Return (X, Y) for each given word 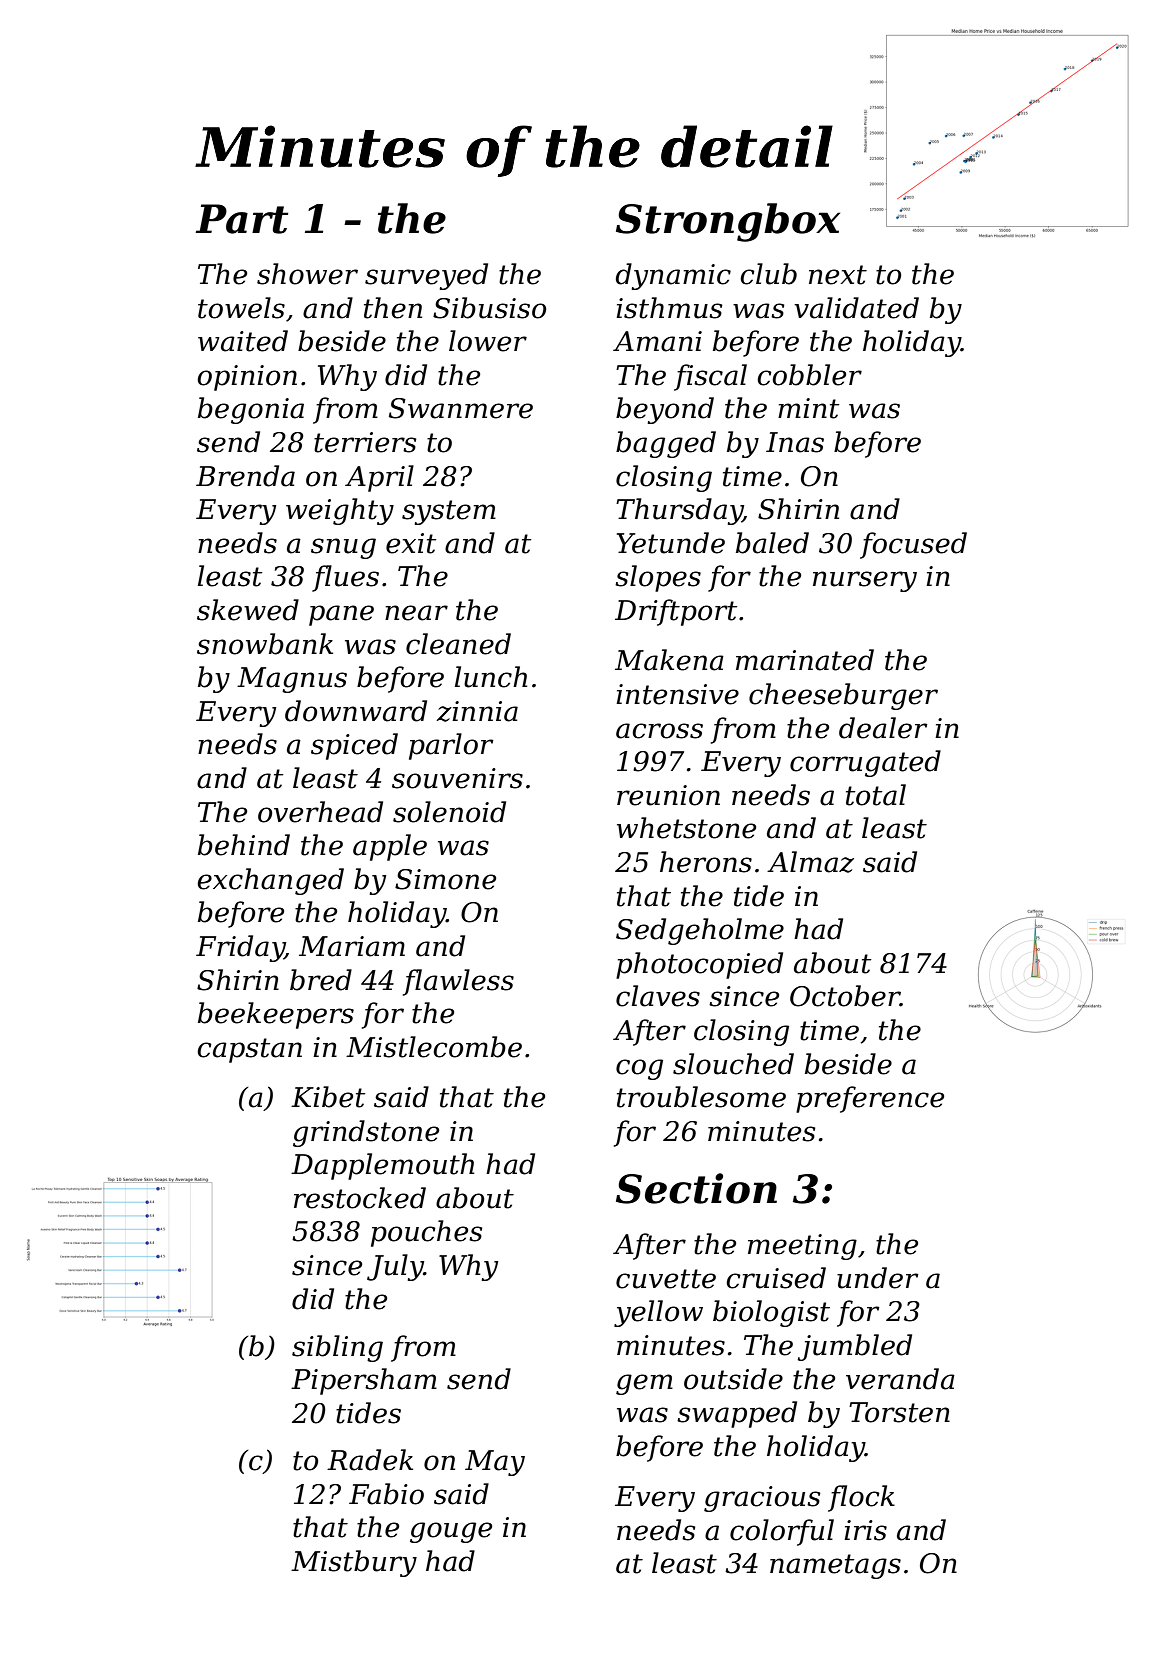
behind (244, 845)
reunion (668, 795)
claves (658, 996)
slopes (658, 578)
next (838, 275)
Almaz (810, 862)
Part (242, 219)
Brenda (245, 476)
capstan (249, 1050)
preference (870, 1099)
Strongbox (728, 222)
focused (913, 545)
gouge (451, 1532)
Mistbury (354, 1563)
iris (865, 1530)
